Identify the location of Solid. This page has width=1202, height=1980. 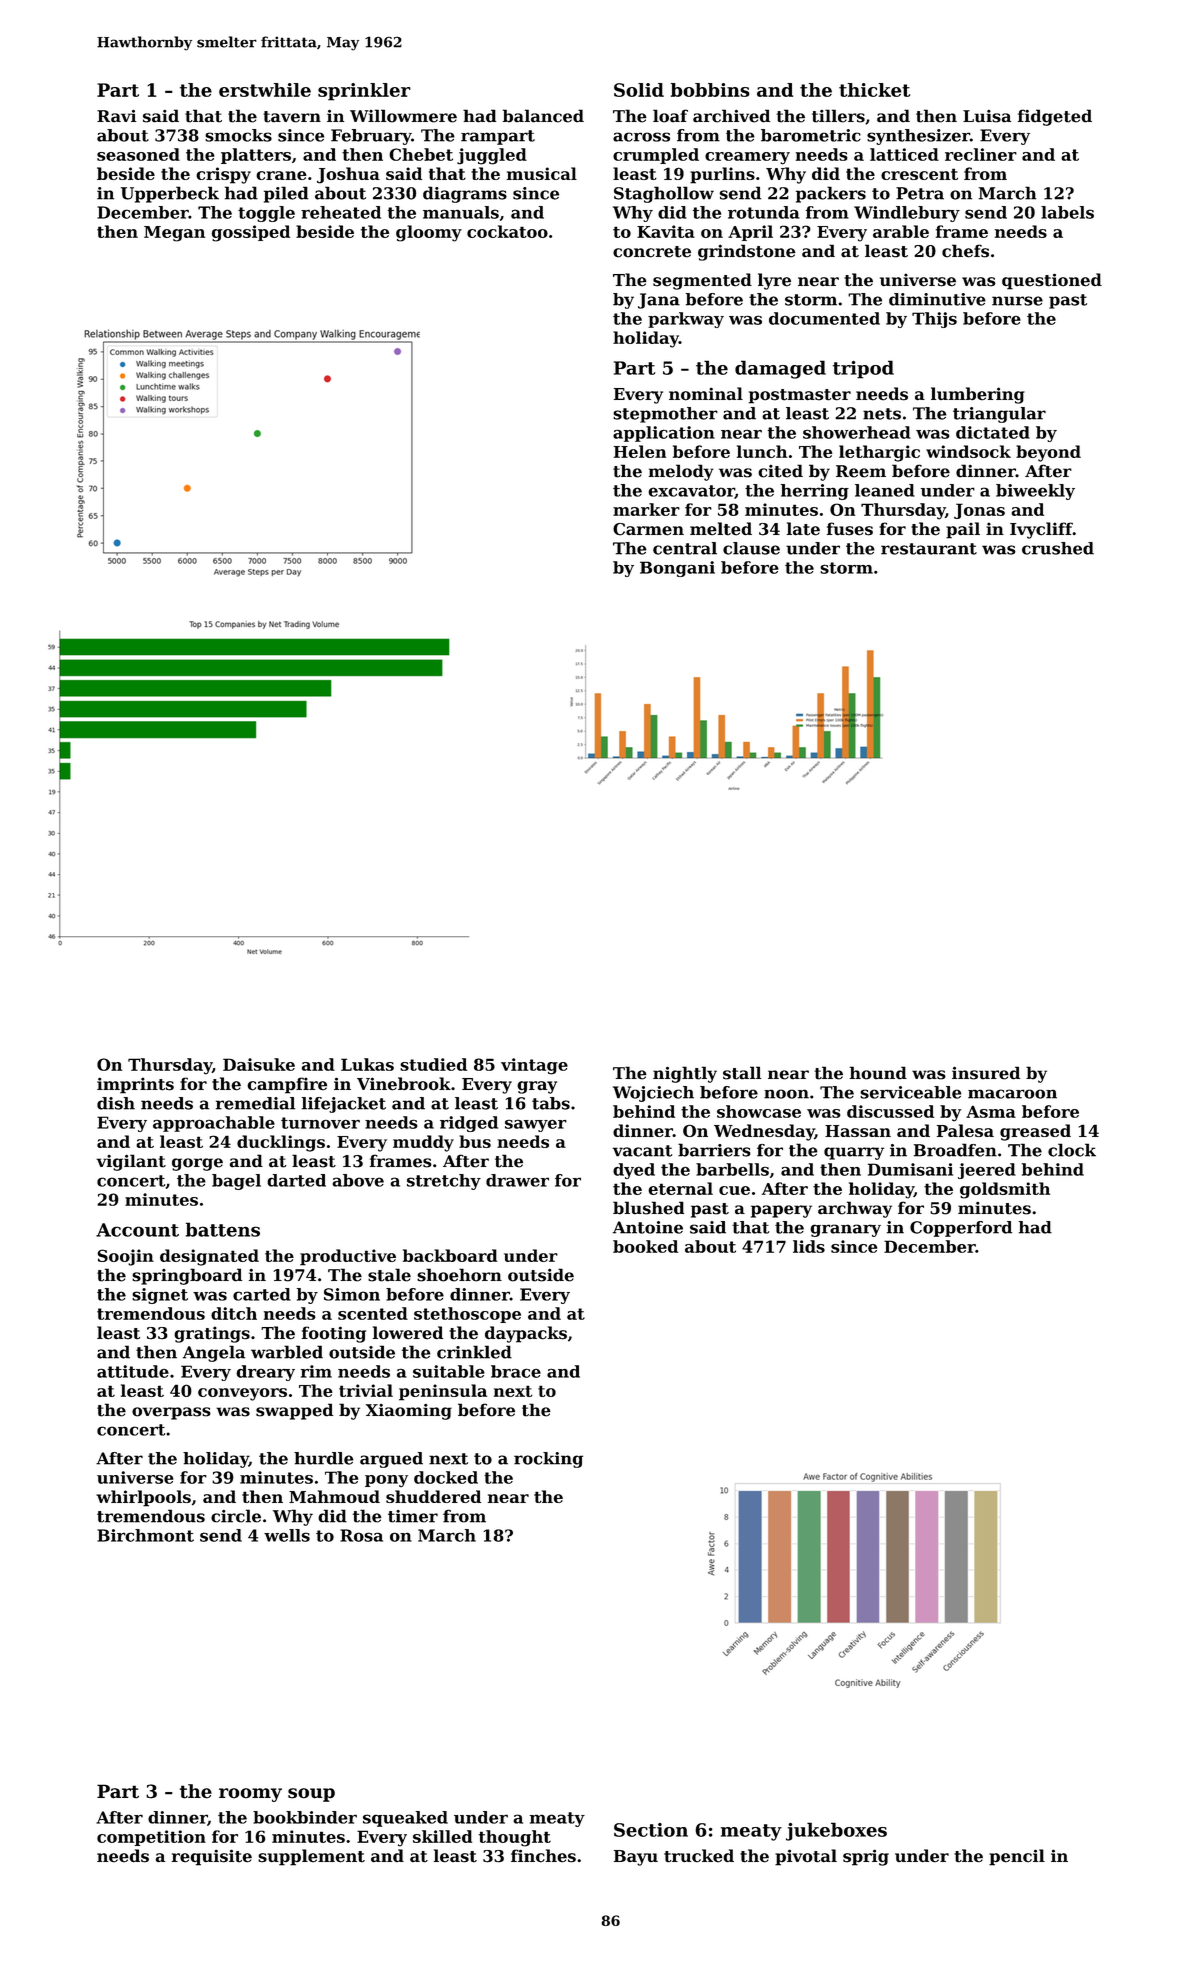
(639, 90).
